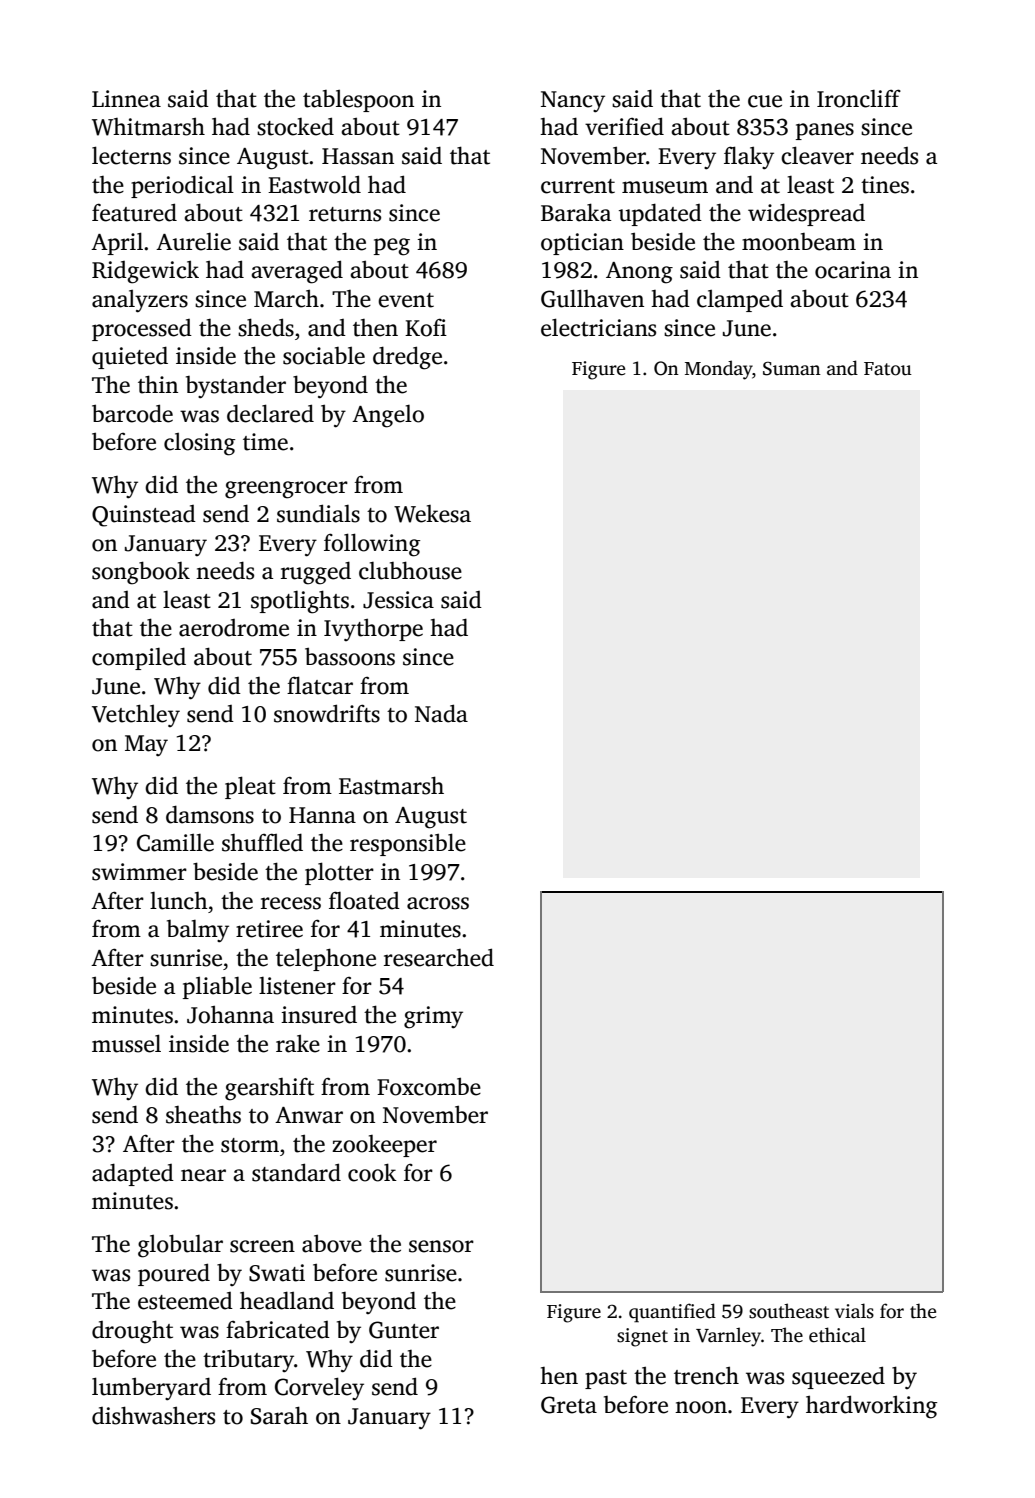  I want to click on vials, so click(854, 1311).
